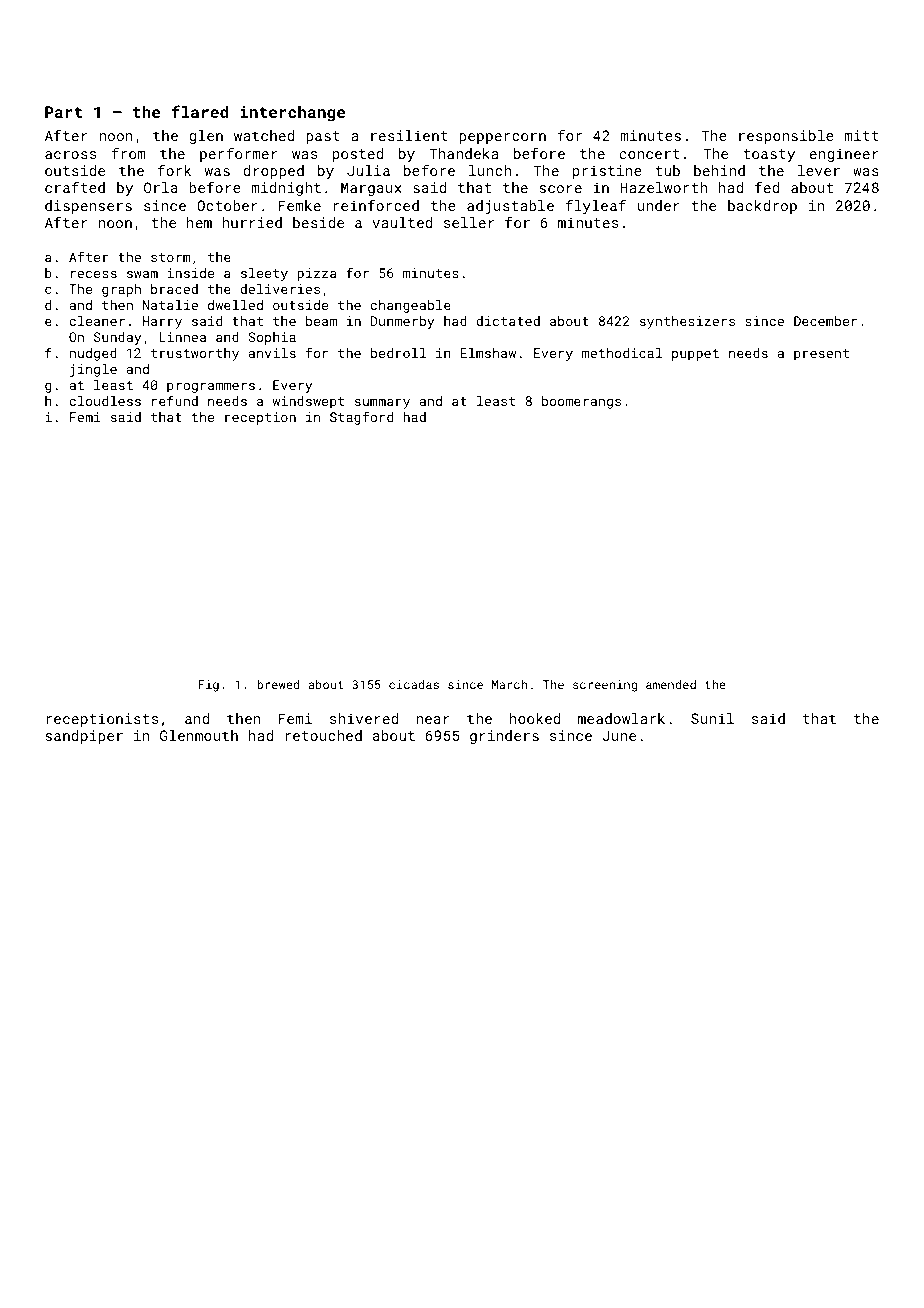  What do you see at coordinates (433, 720) in the page?
I see `near` at bounding box center [433, 720].
